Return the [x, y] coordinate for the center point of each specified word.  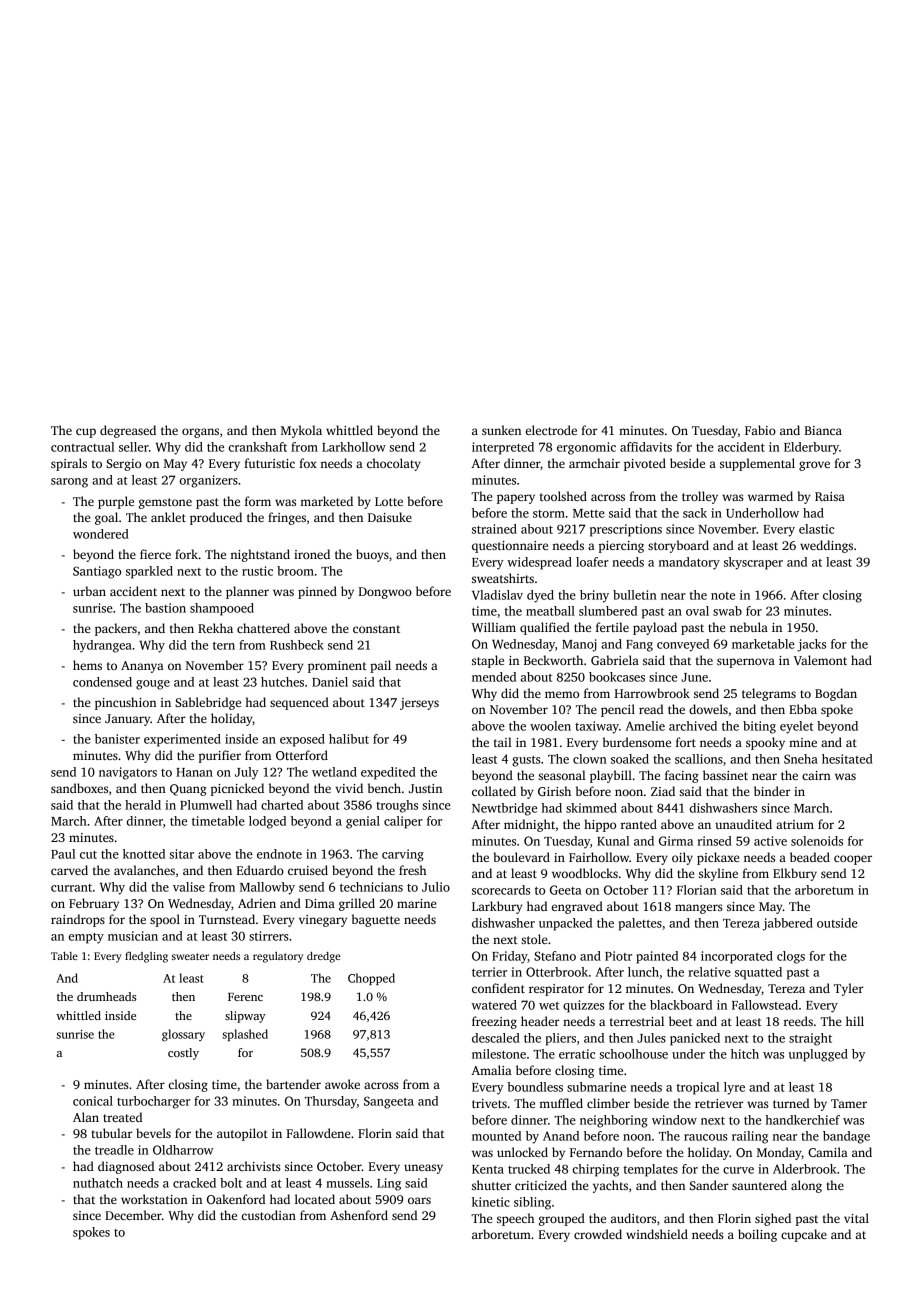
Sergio [123, 465]
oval [697, 611]
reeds [798, 1021]
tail [503, 742]
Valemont [820, 660]
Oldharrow [183, 1150]
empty [86, 938]
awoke [342, 1084]
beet [681, 1021]
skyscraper [753, 563]
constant [376, 629]
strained [494, 529]
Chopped [371, 979]
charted [282, 805]
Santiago [97, 572]
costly [183, 1054]
